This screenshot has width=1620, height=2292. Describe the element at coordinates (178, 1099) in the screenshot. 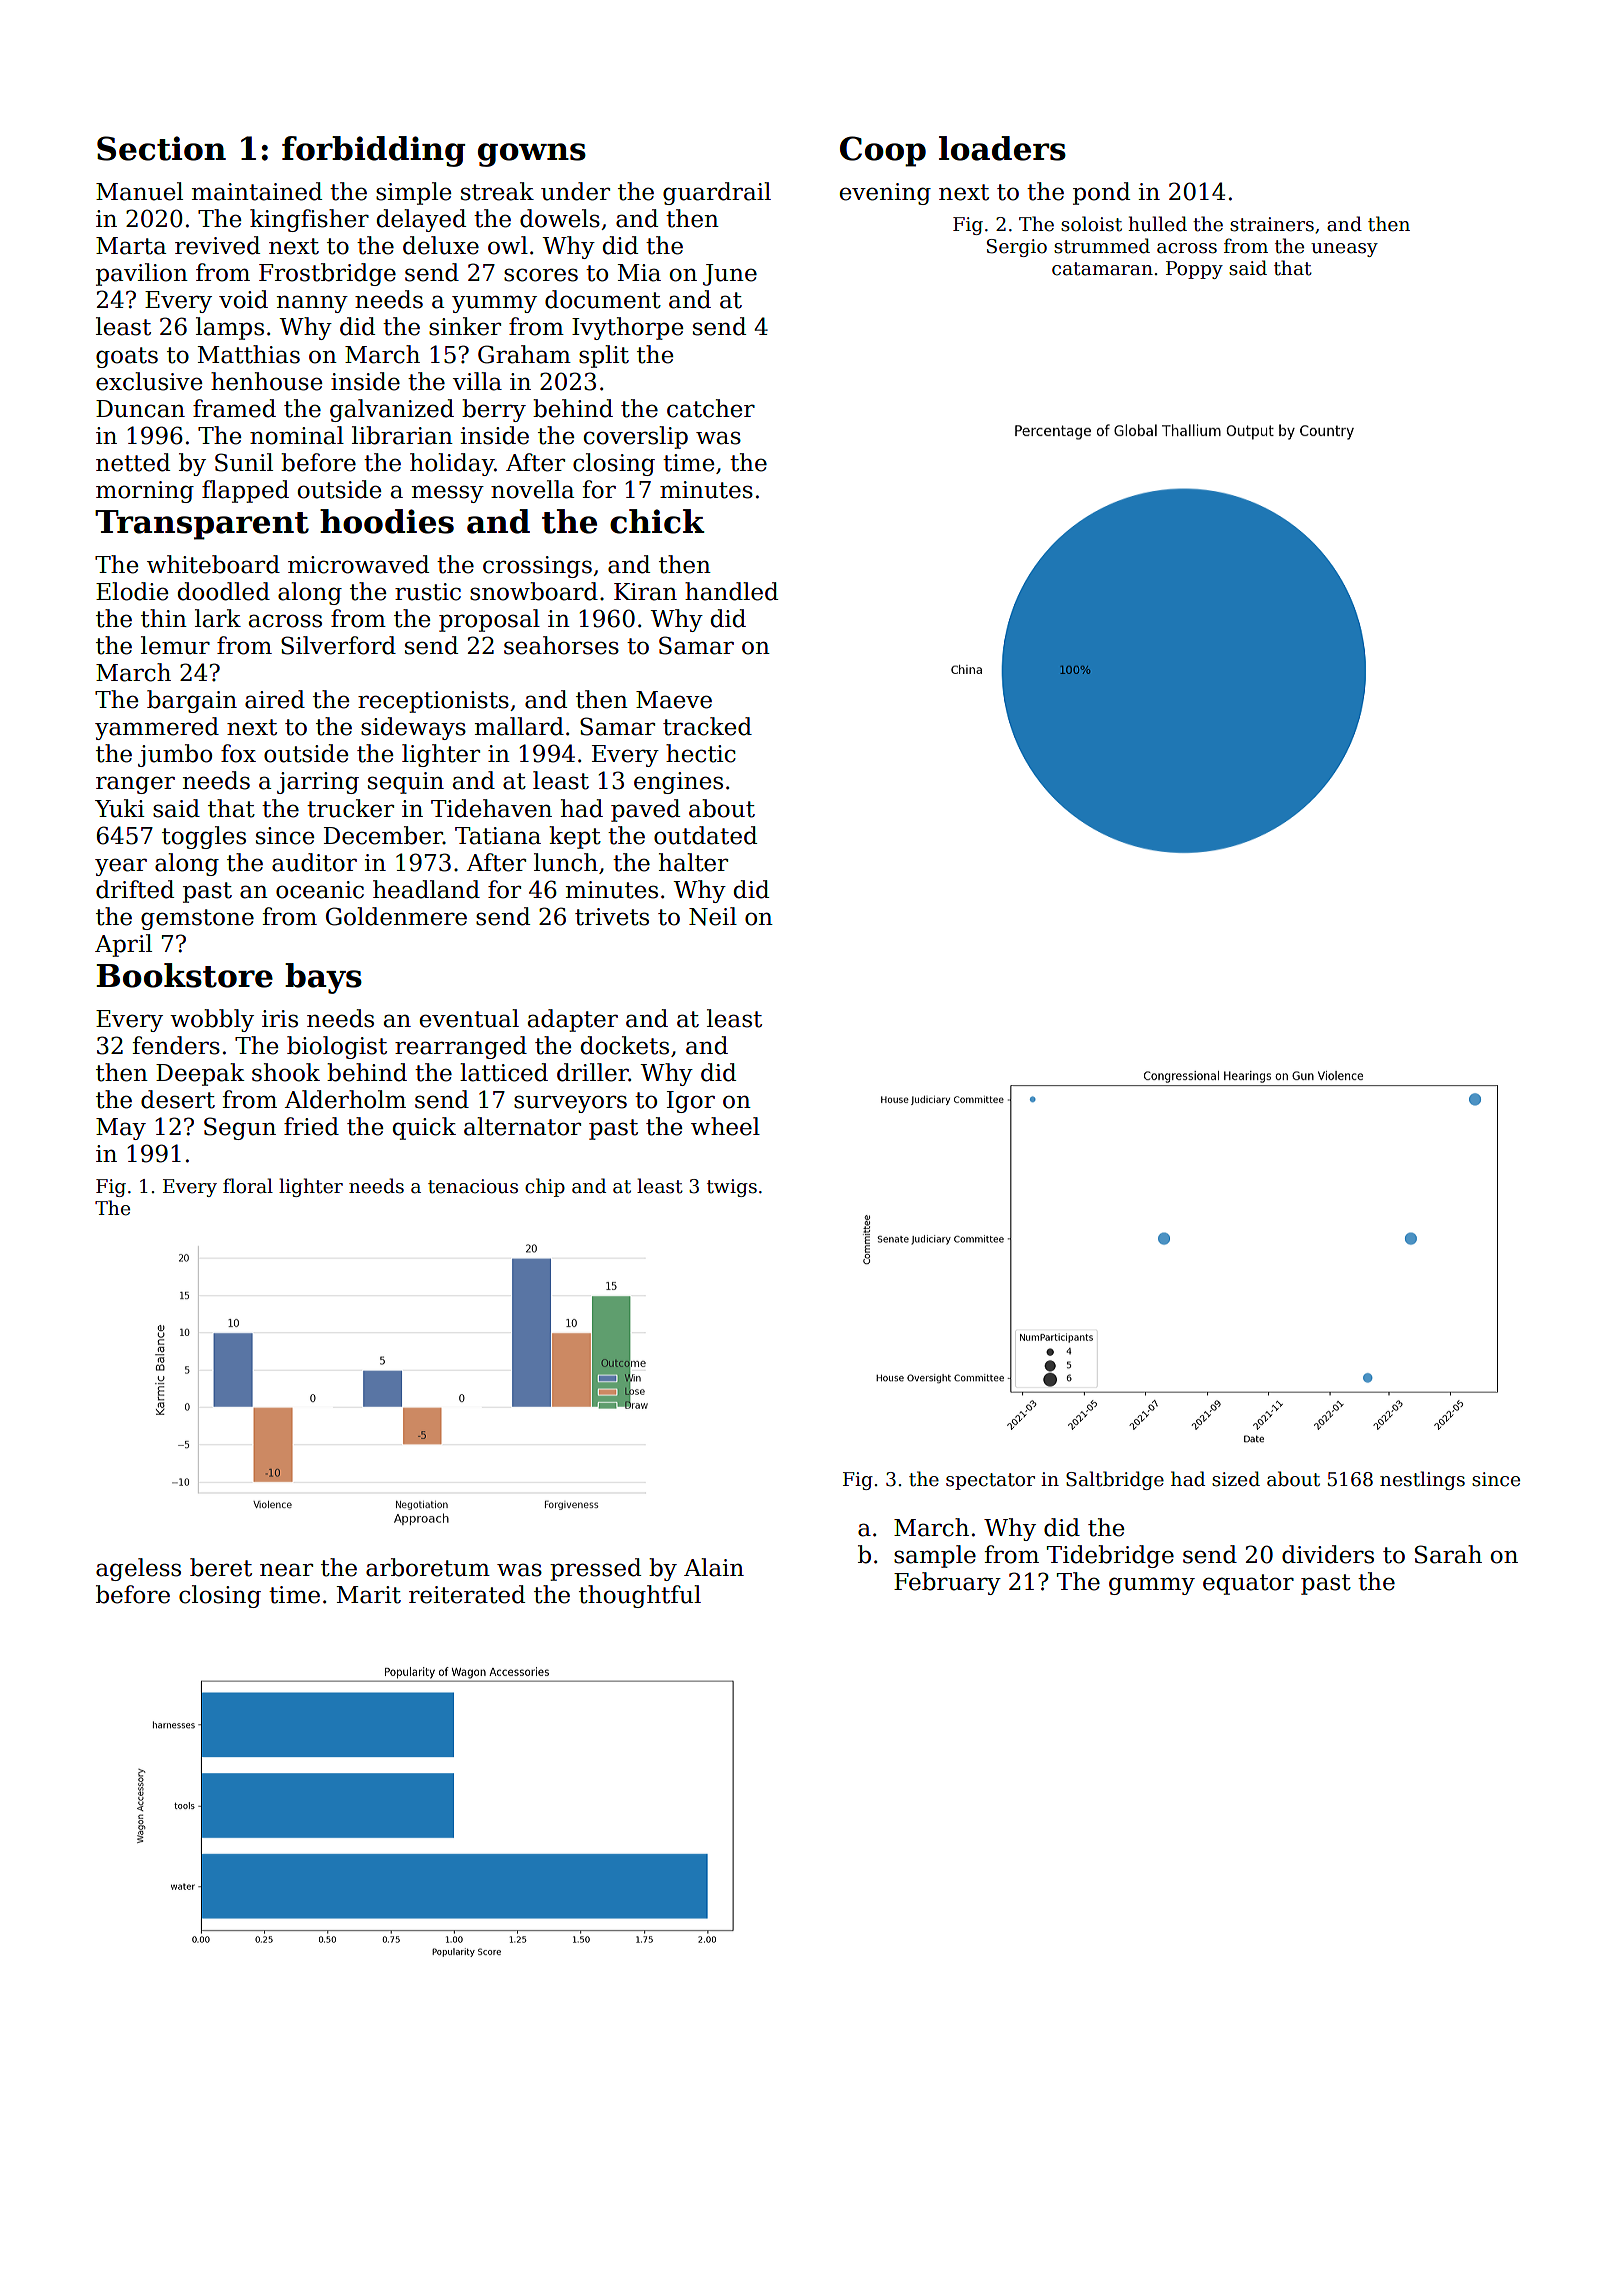

I see `desert` at that location.
